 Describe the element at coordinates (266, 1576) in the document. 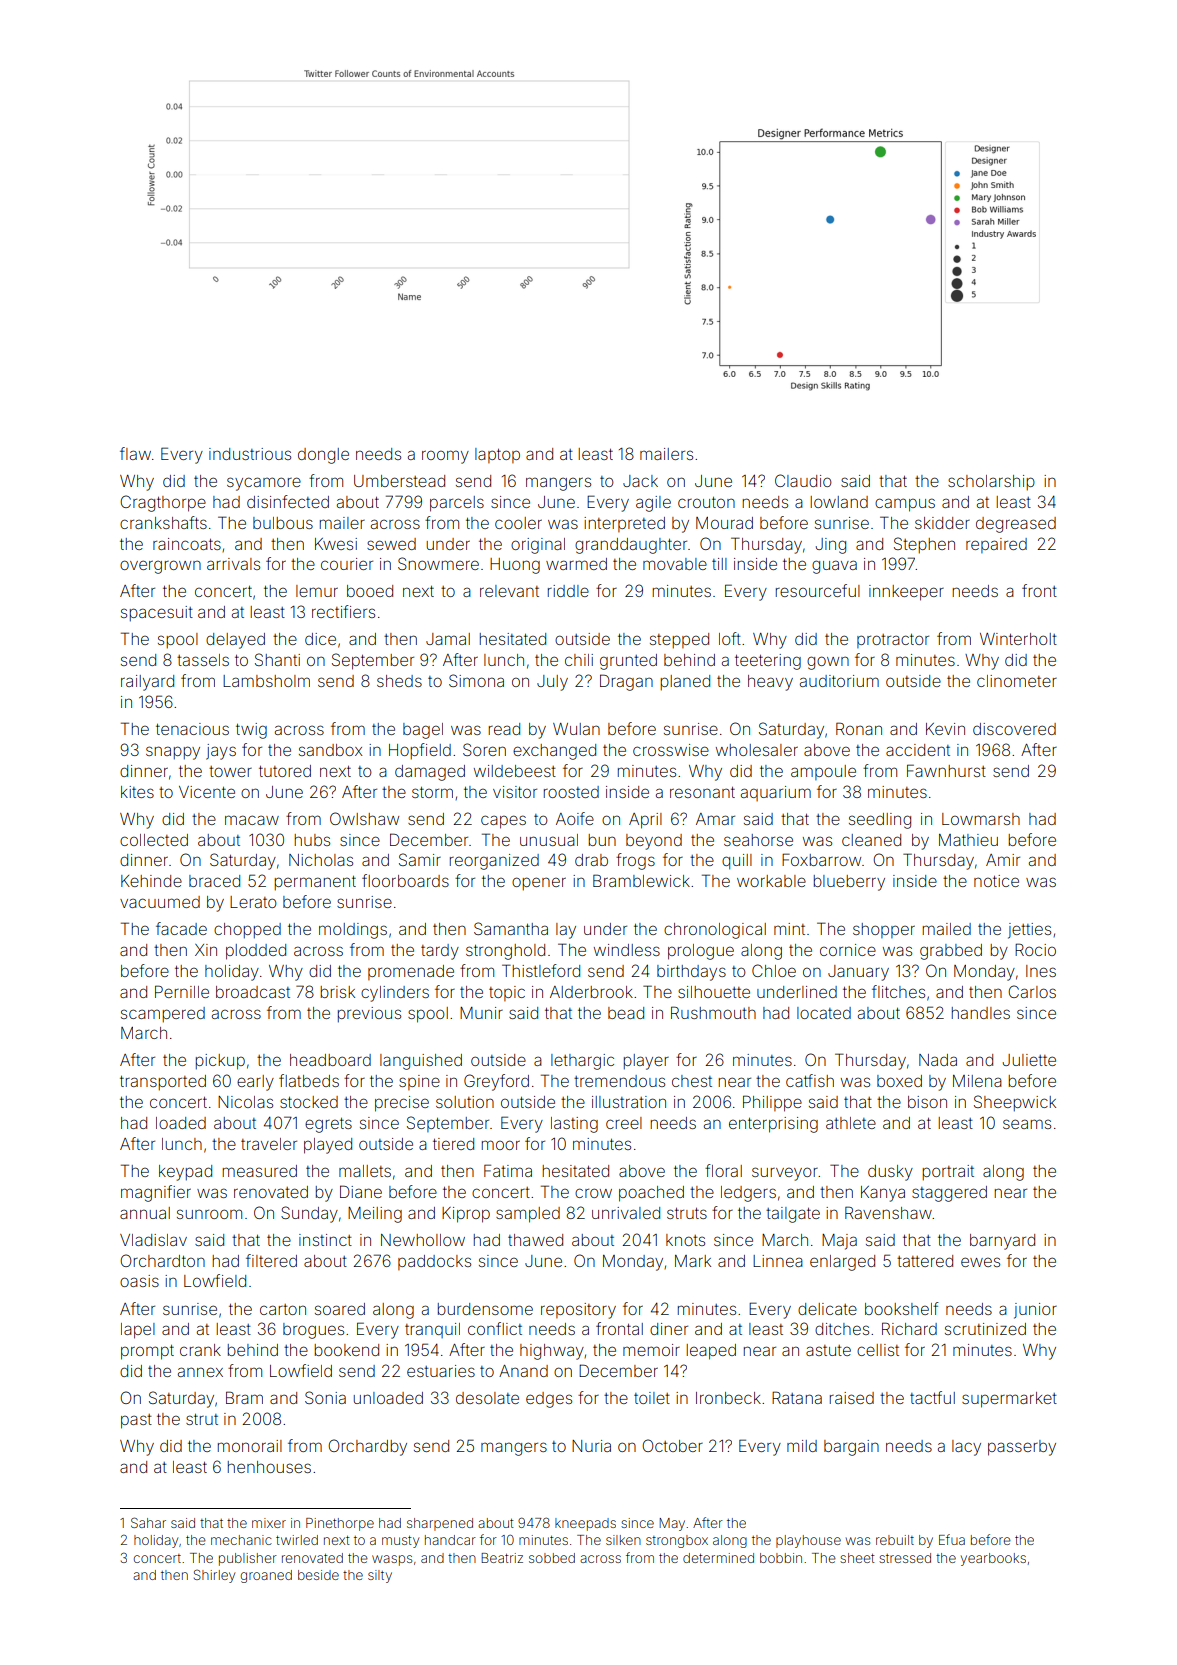

I see `groaned` at that location.
